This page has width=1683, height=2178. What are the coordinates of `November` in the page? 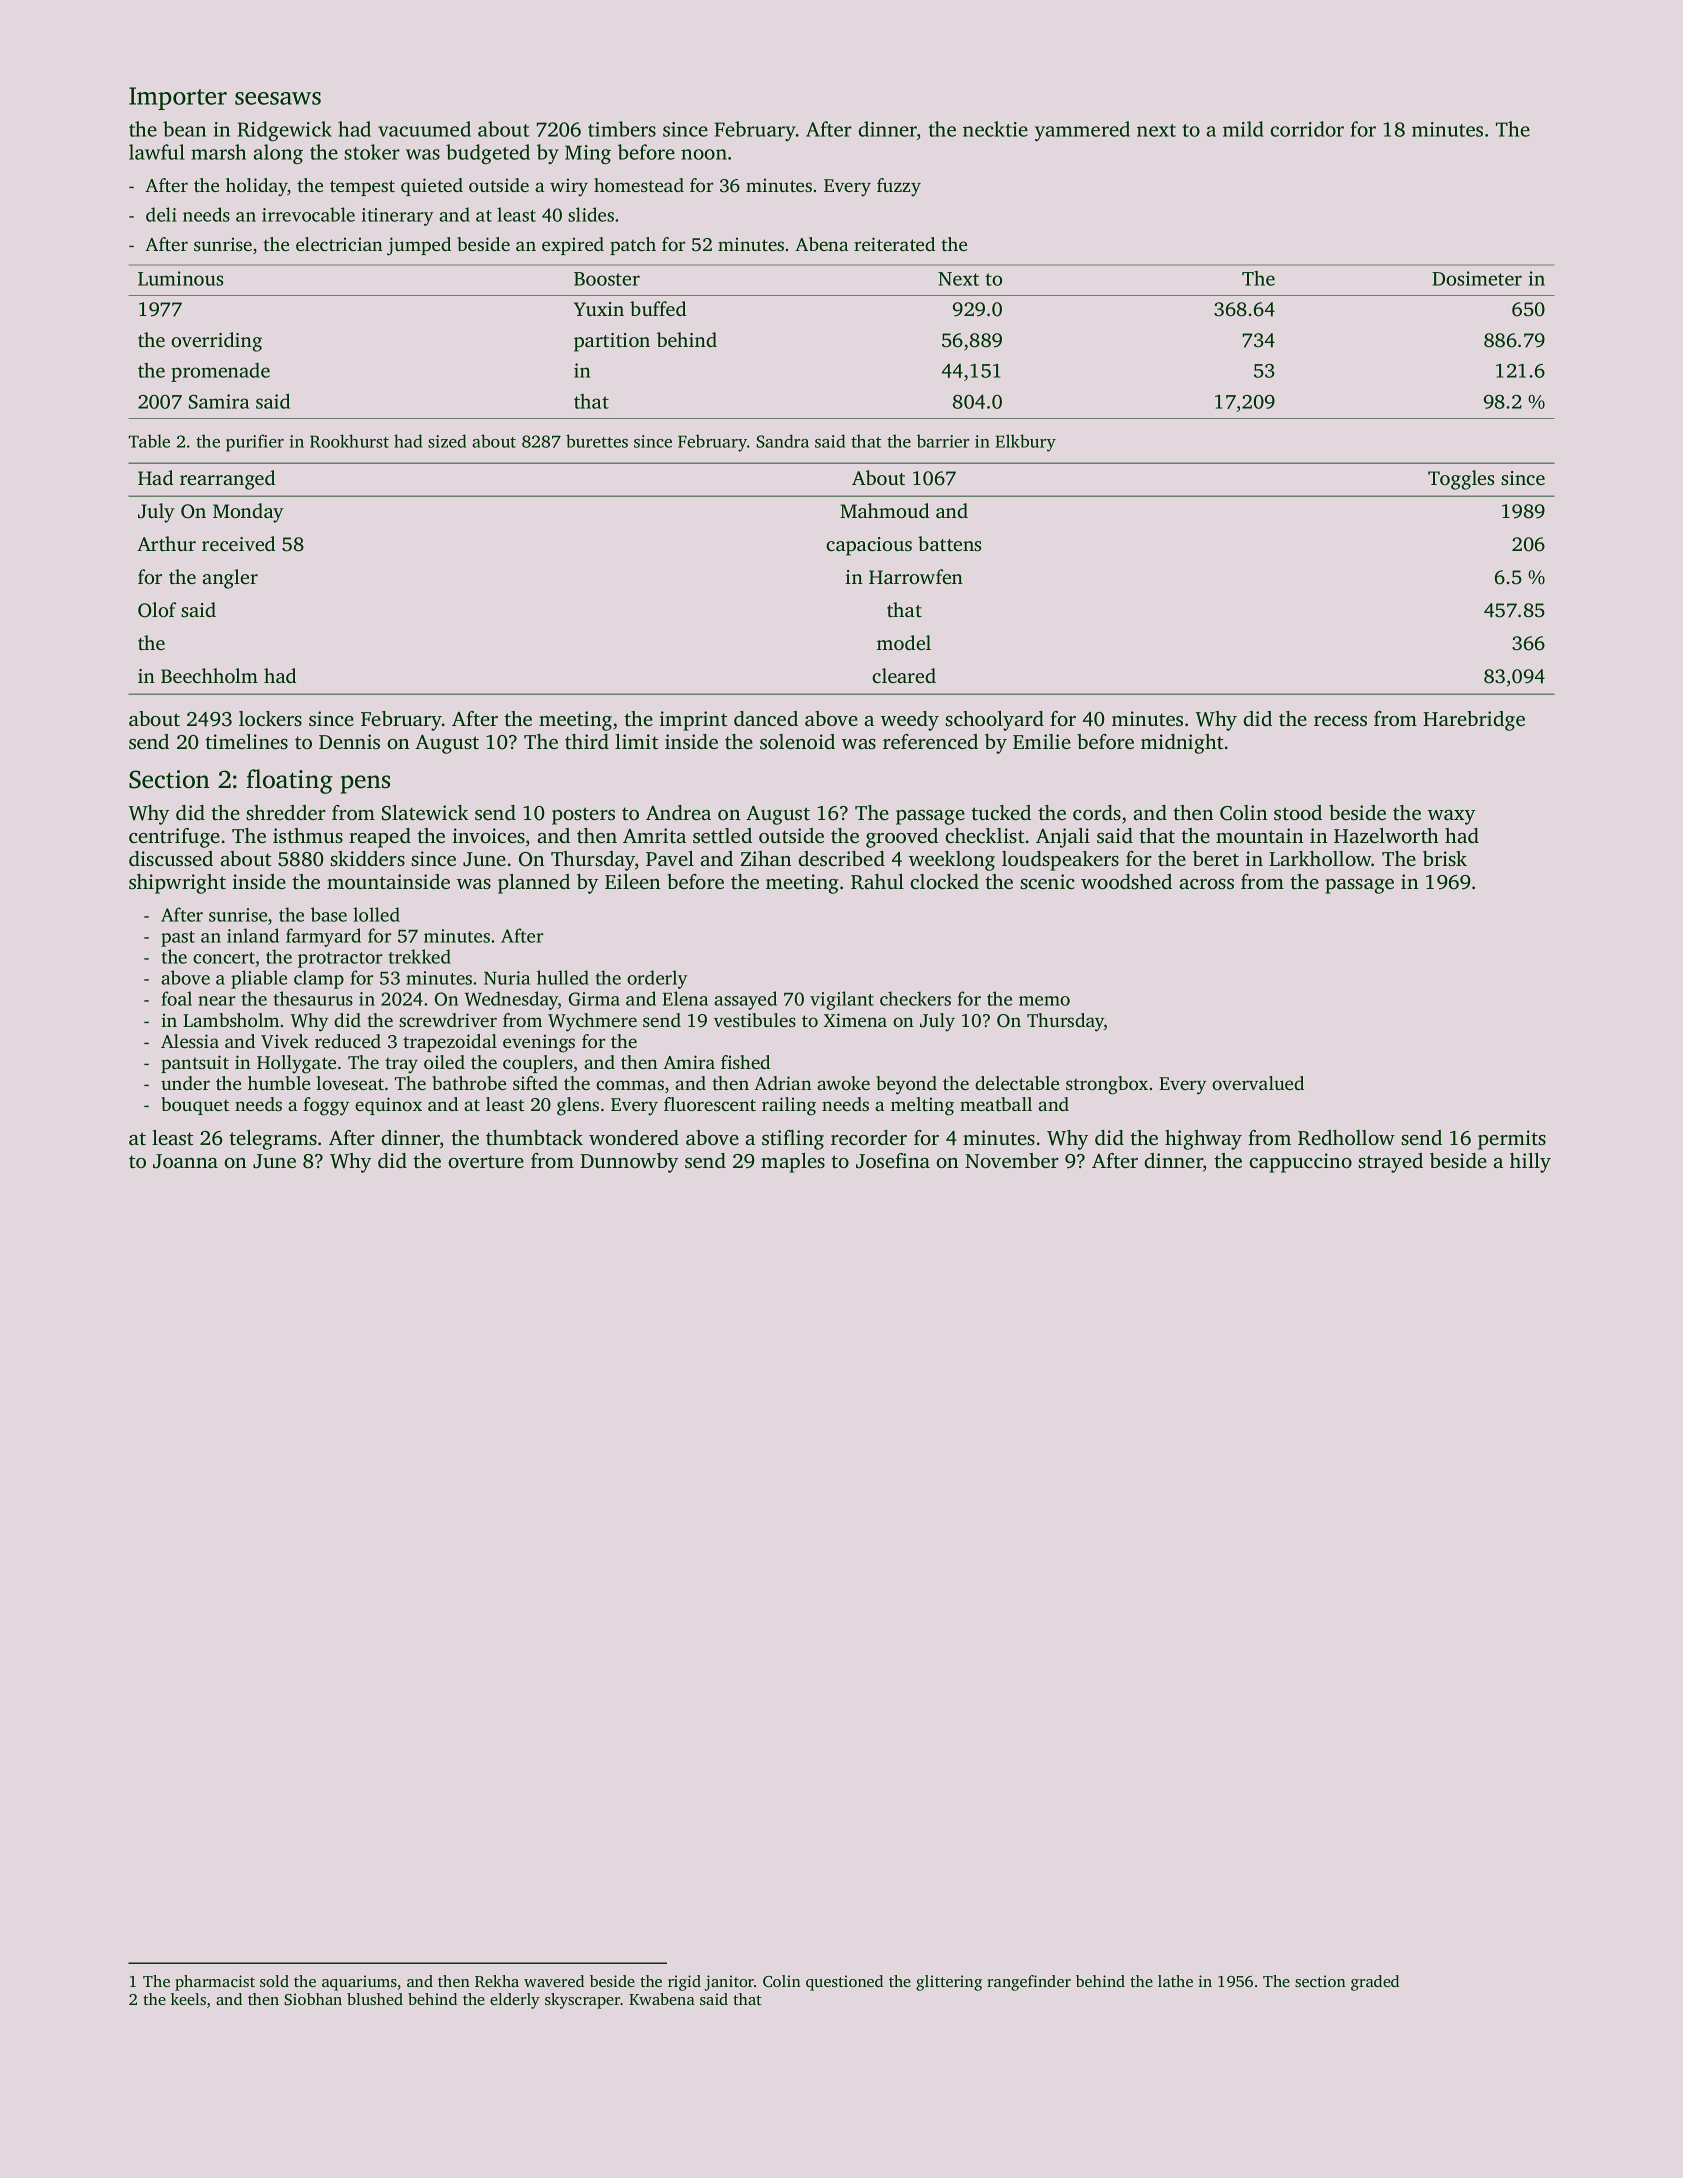 It's located at (1012, 1160).
